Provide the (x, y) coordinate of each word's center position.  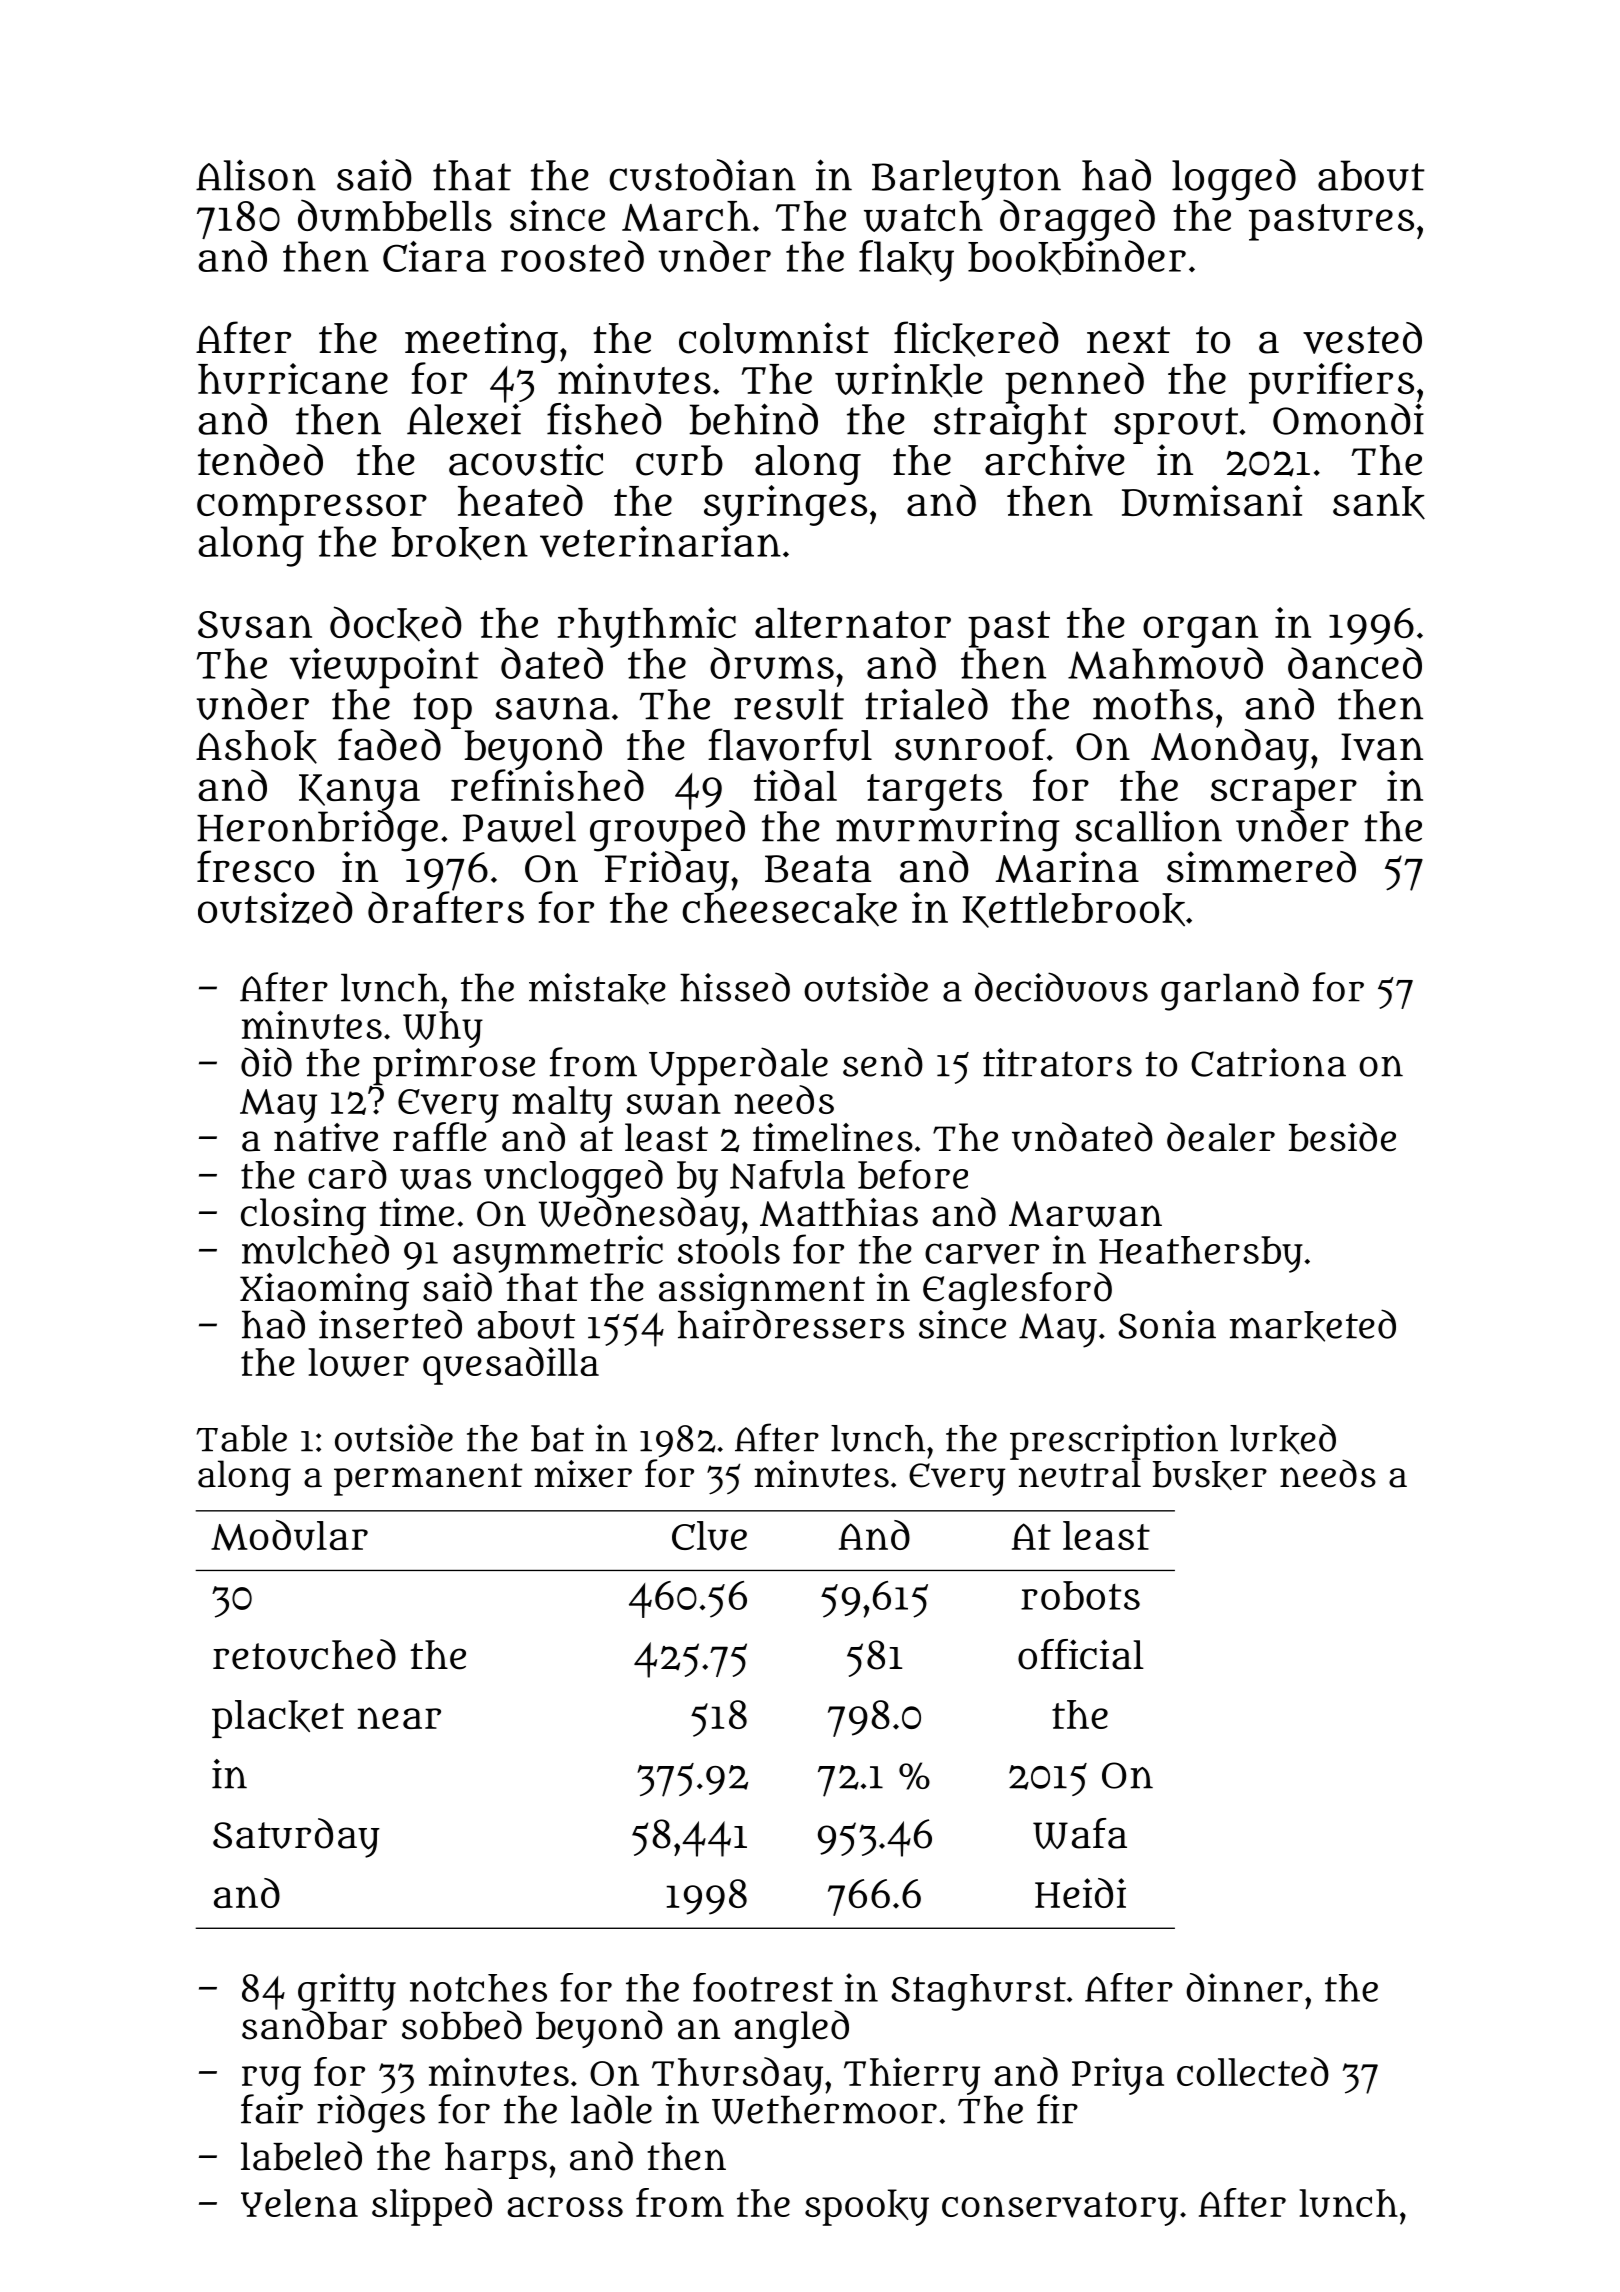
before (913, 1174)
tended (260, 460)
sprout (1176, 425)
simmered (1261, 867)
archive (1055, 460)
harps (496, 2160)
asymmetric (558, 1253)
